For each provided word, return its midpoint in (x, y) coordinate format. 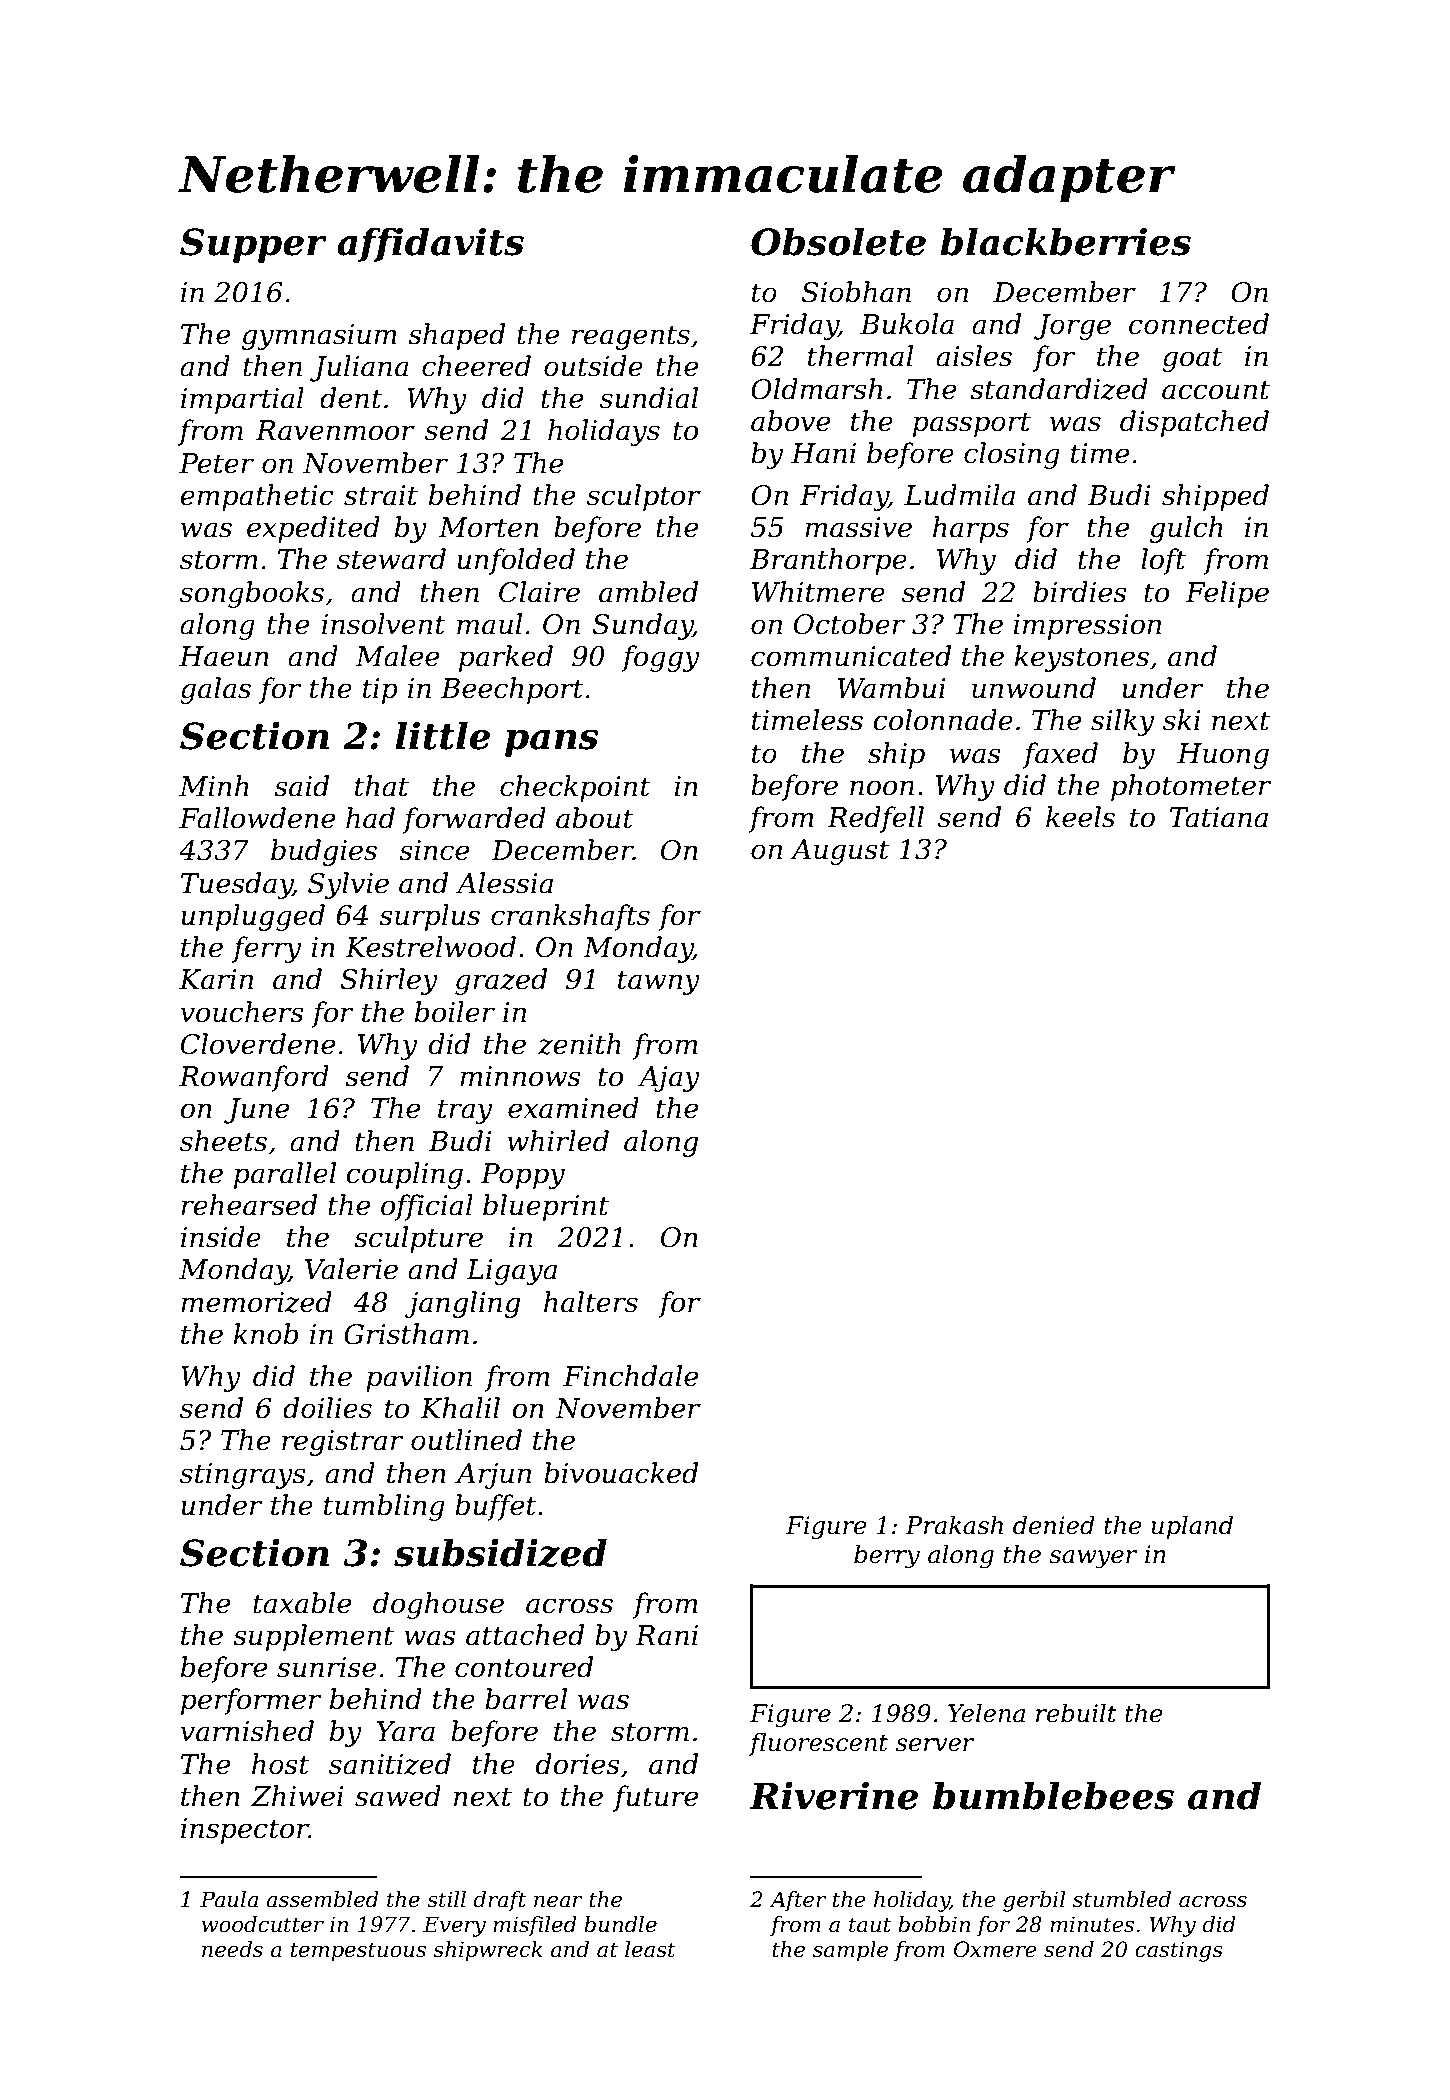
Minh (214, 785)
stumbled (1122, 1899)
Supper (253, 245)
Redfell (875, 819)
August (839, 852)
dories (577, 1764)
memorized (256, 1302)
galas (215, 690)
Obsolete (838, 241)
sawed (398, 1796)
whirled (558, 1141)
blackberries (1065, 241)
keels (1080, 817)
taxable (302, 1603)
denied (1054, 1525)
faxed (1060, 755)
